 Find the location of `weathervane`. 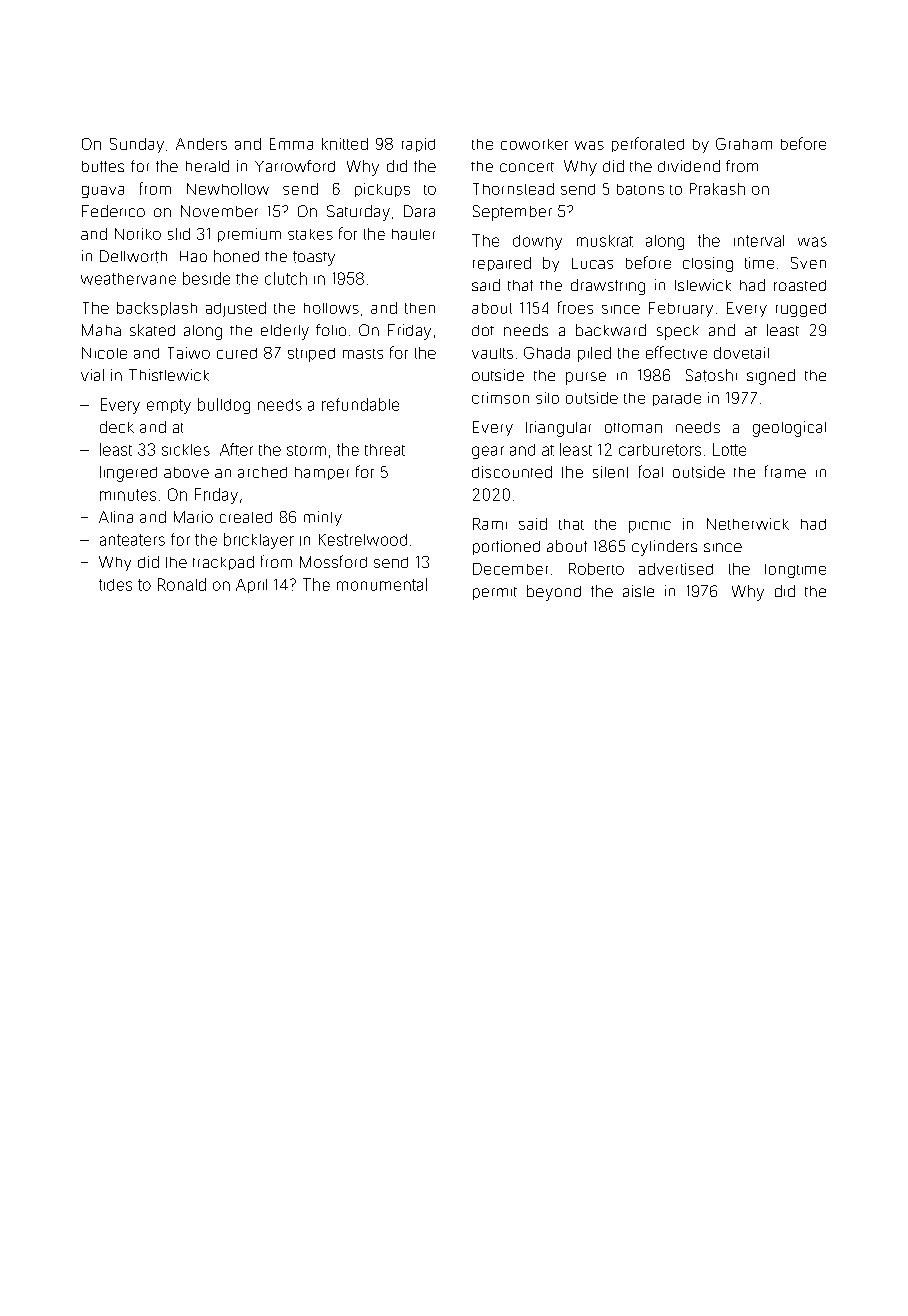

weathervane is located at coordinates (128, 279).
